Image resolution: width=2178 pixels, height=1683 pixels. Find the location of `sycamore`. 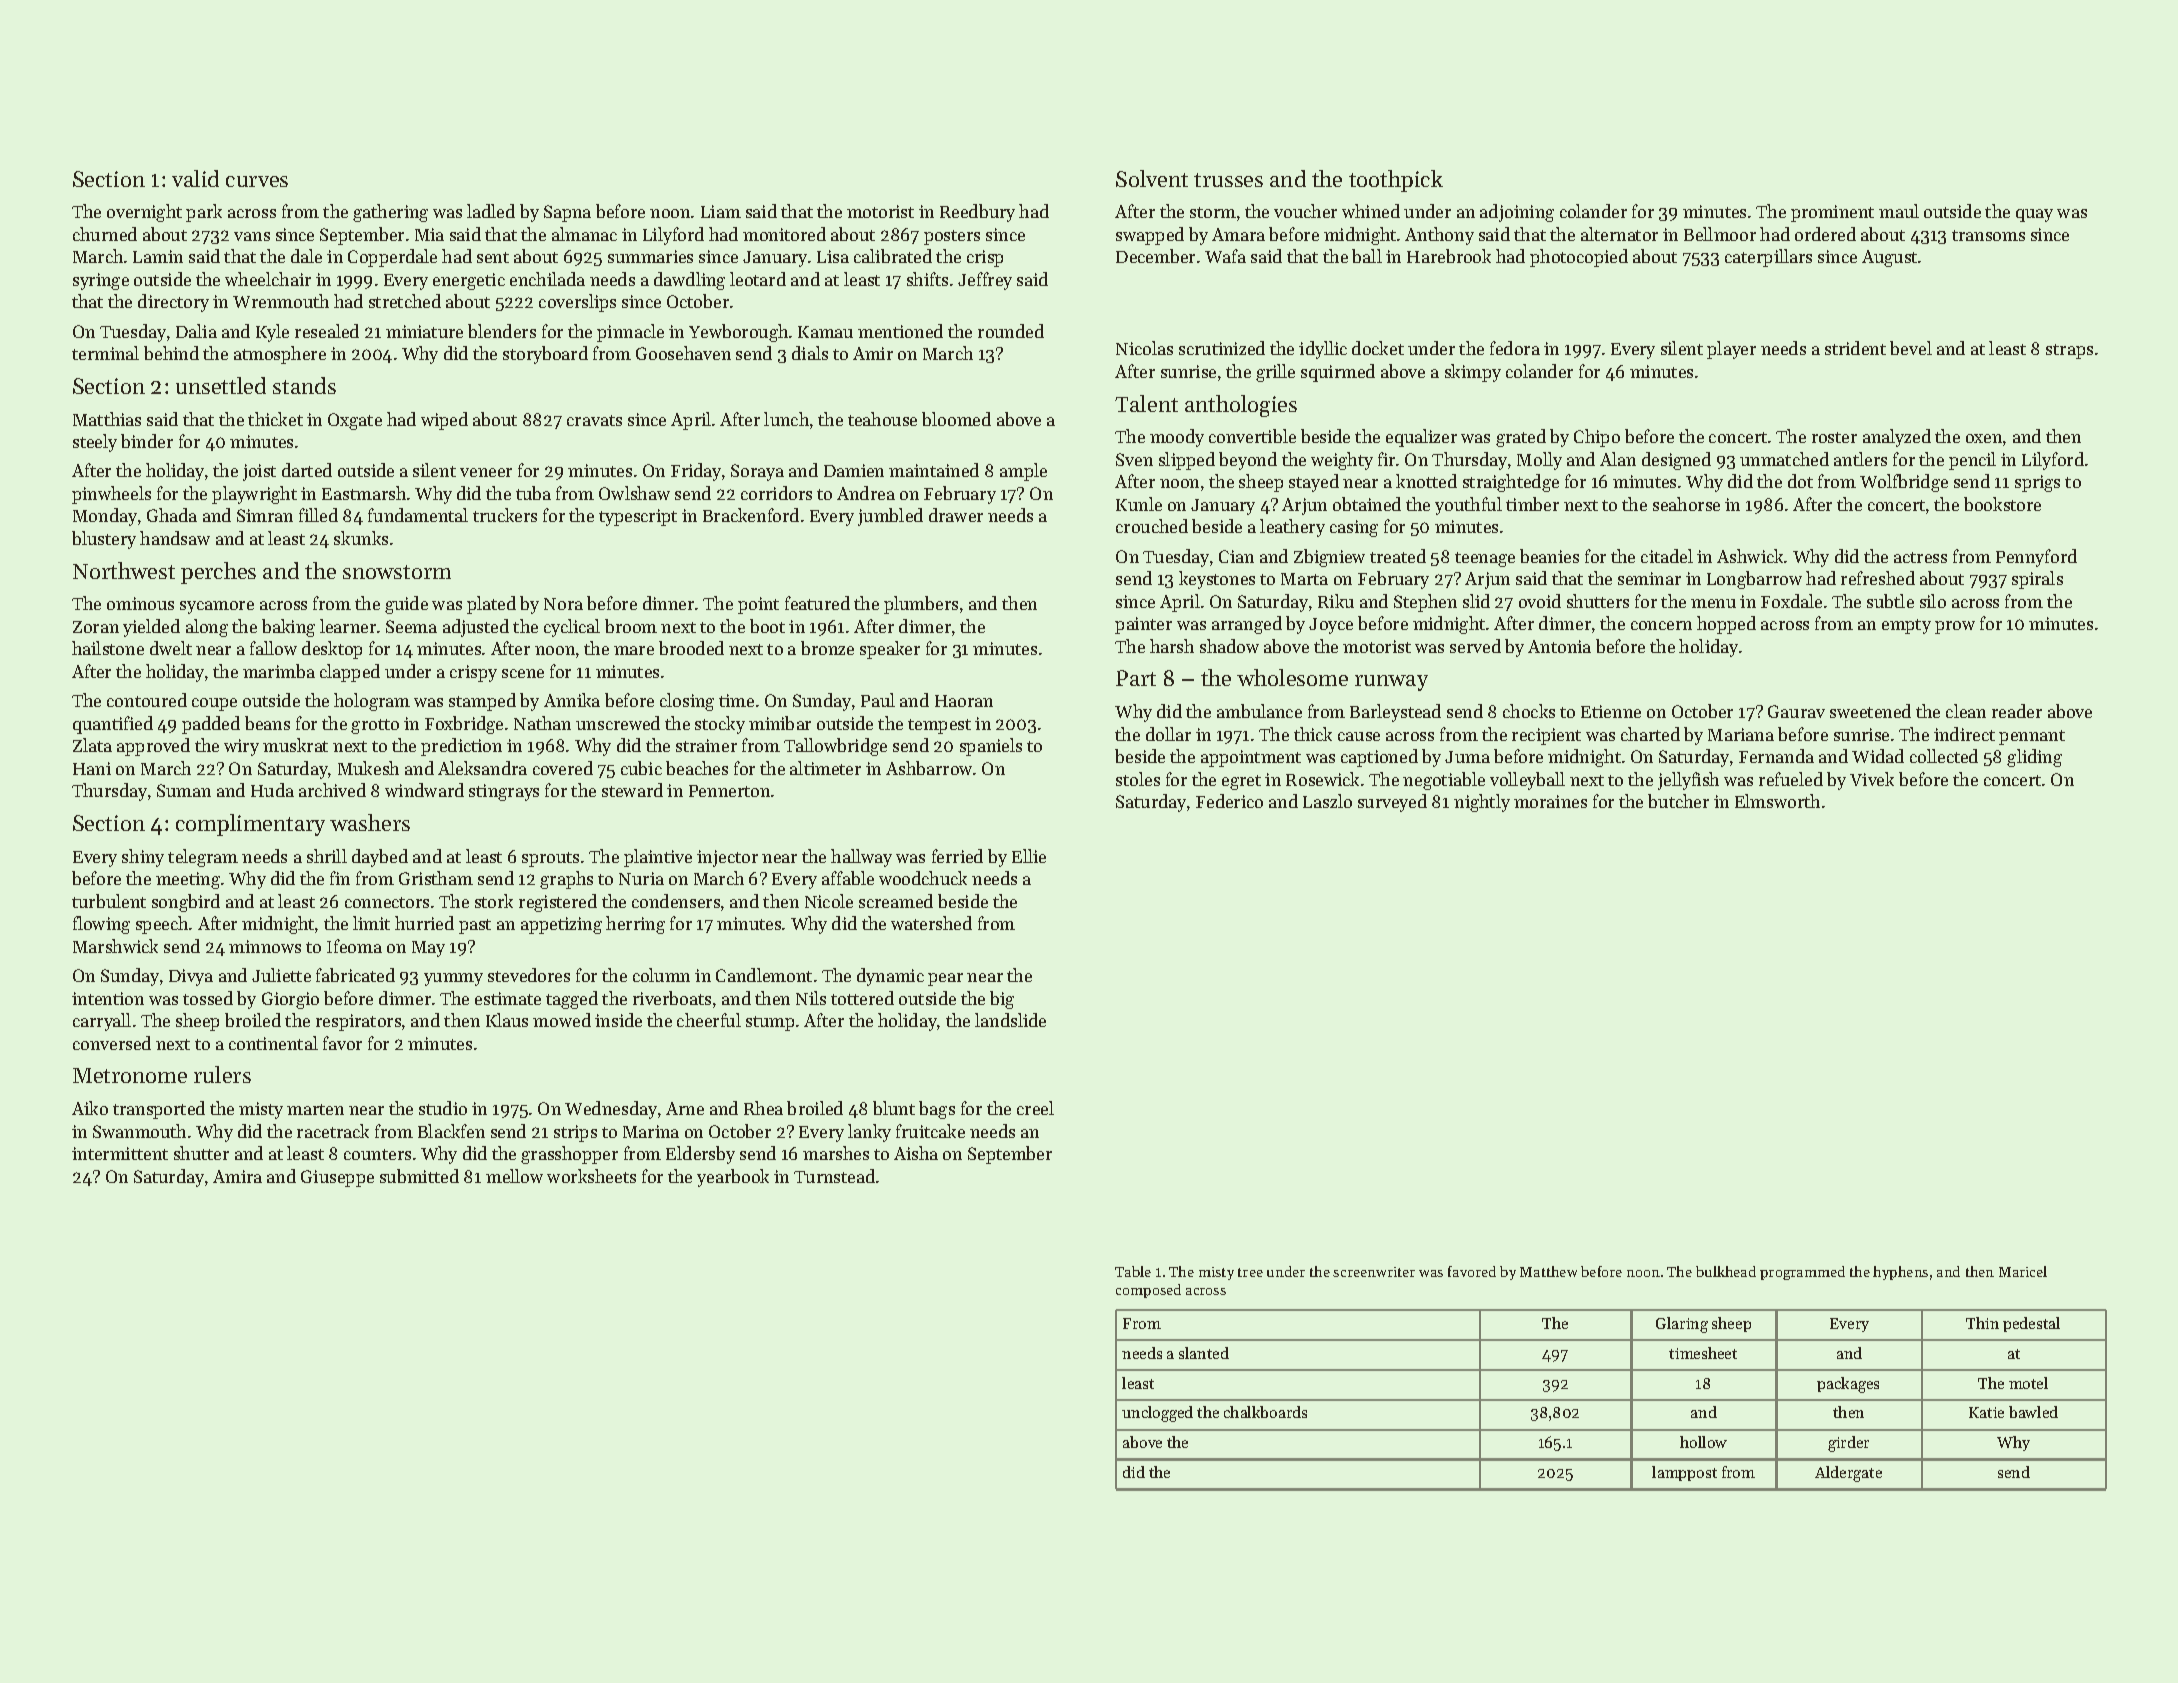

sycamore is located at coordinates (217, 607).
